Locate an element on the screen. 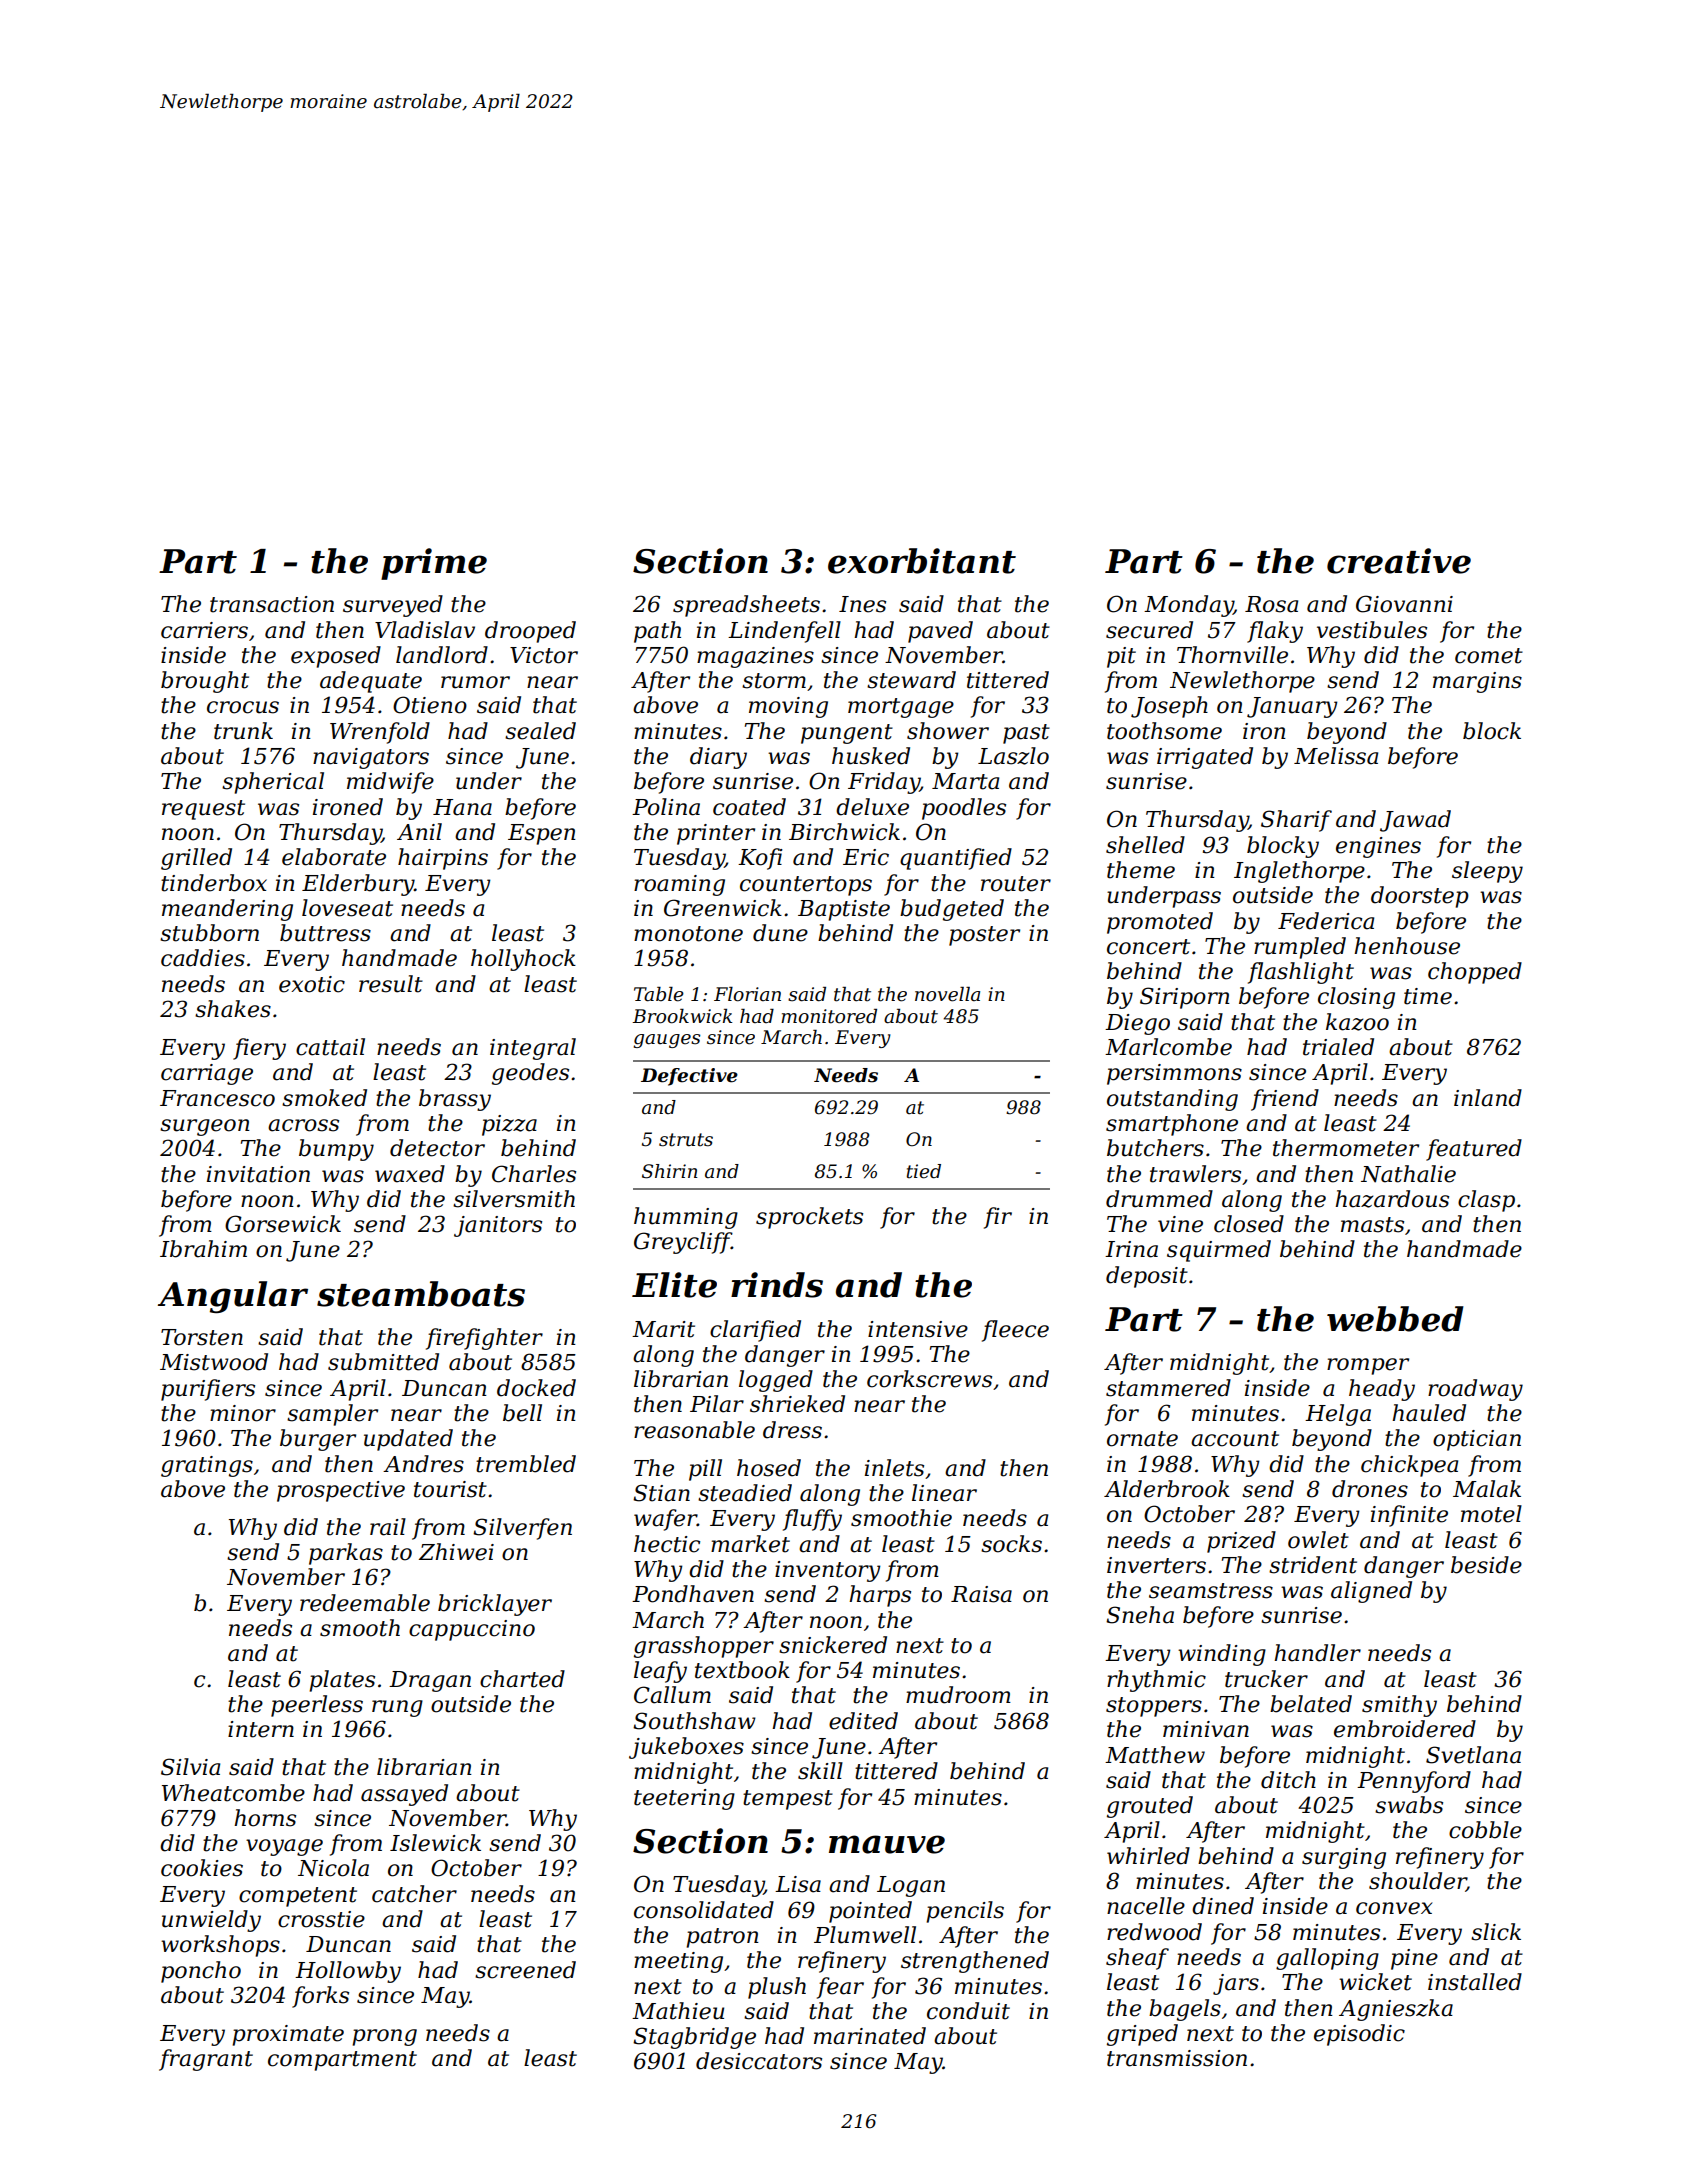 This screenshot has width=1683, height=2178. Birchwick is located at coordinates (844, 832).
